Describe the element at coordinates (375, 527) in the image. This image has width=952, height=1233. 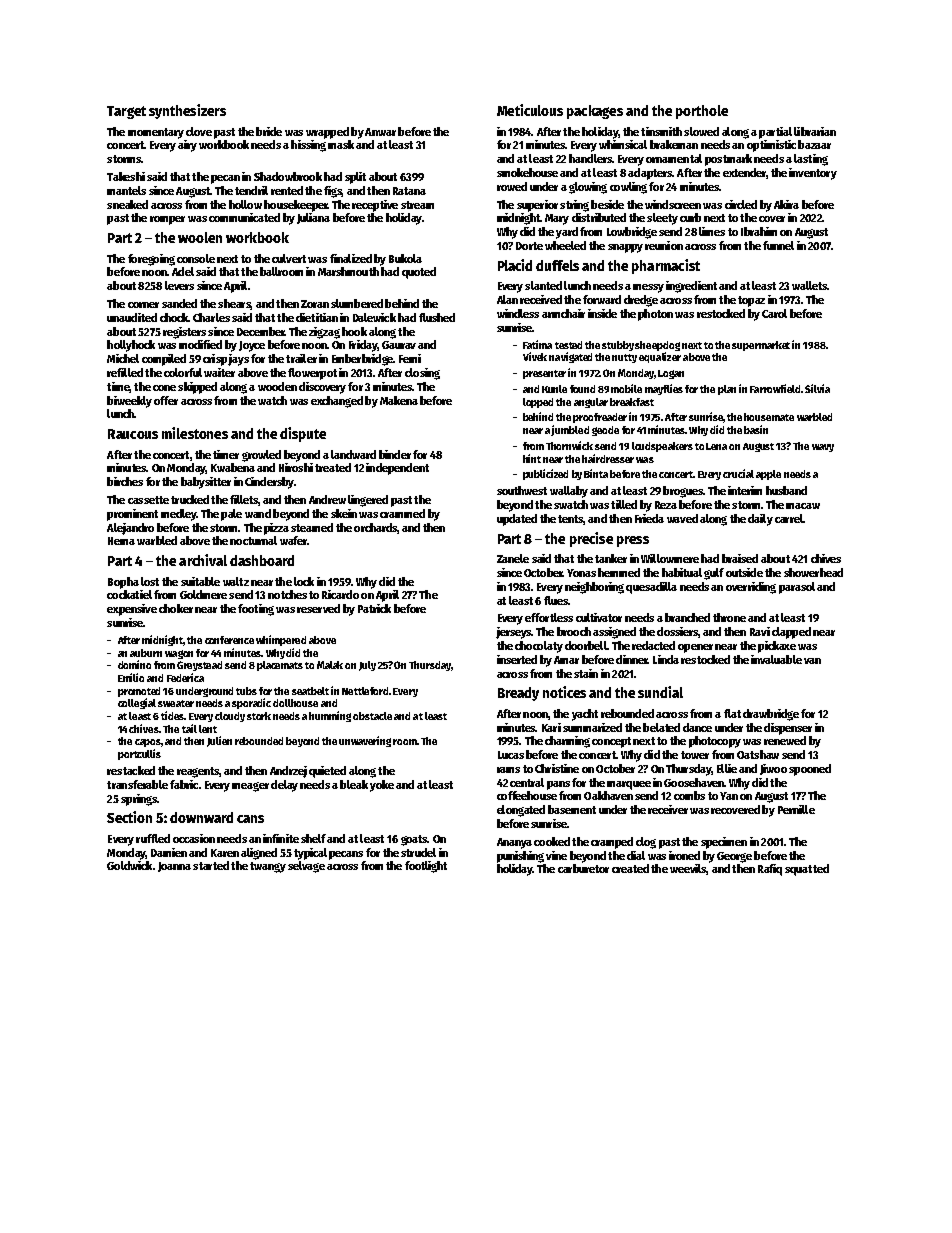
I see `orchards` at that location.
